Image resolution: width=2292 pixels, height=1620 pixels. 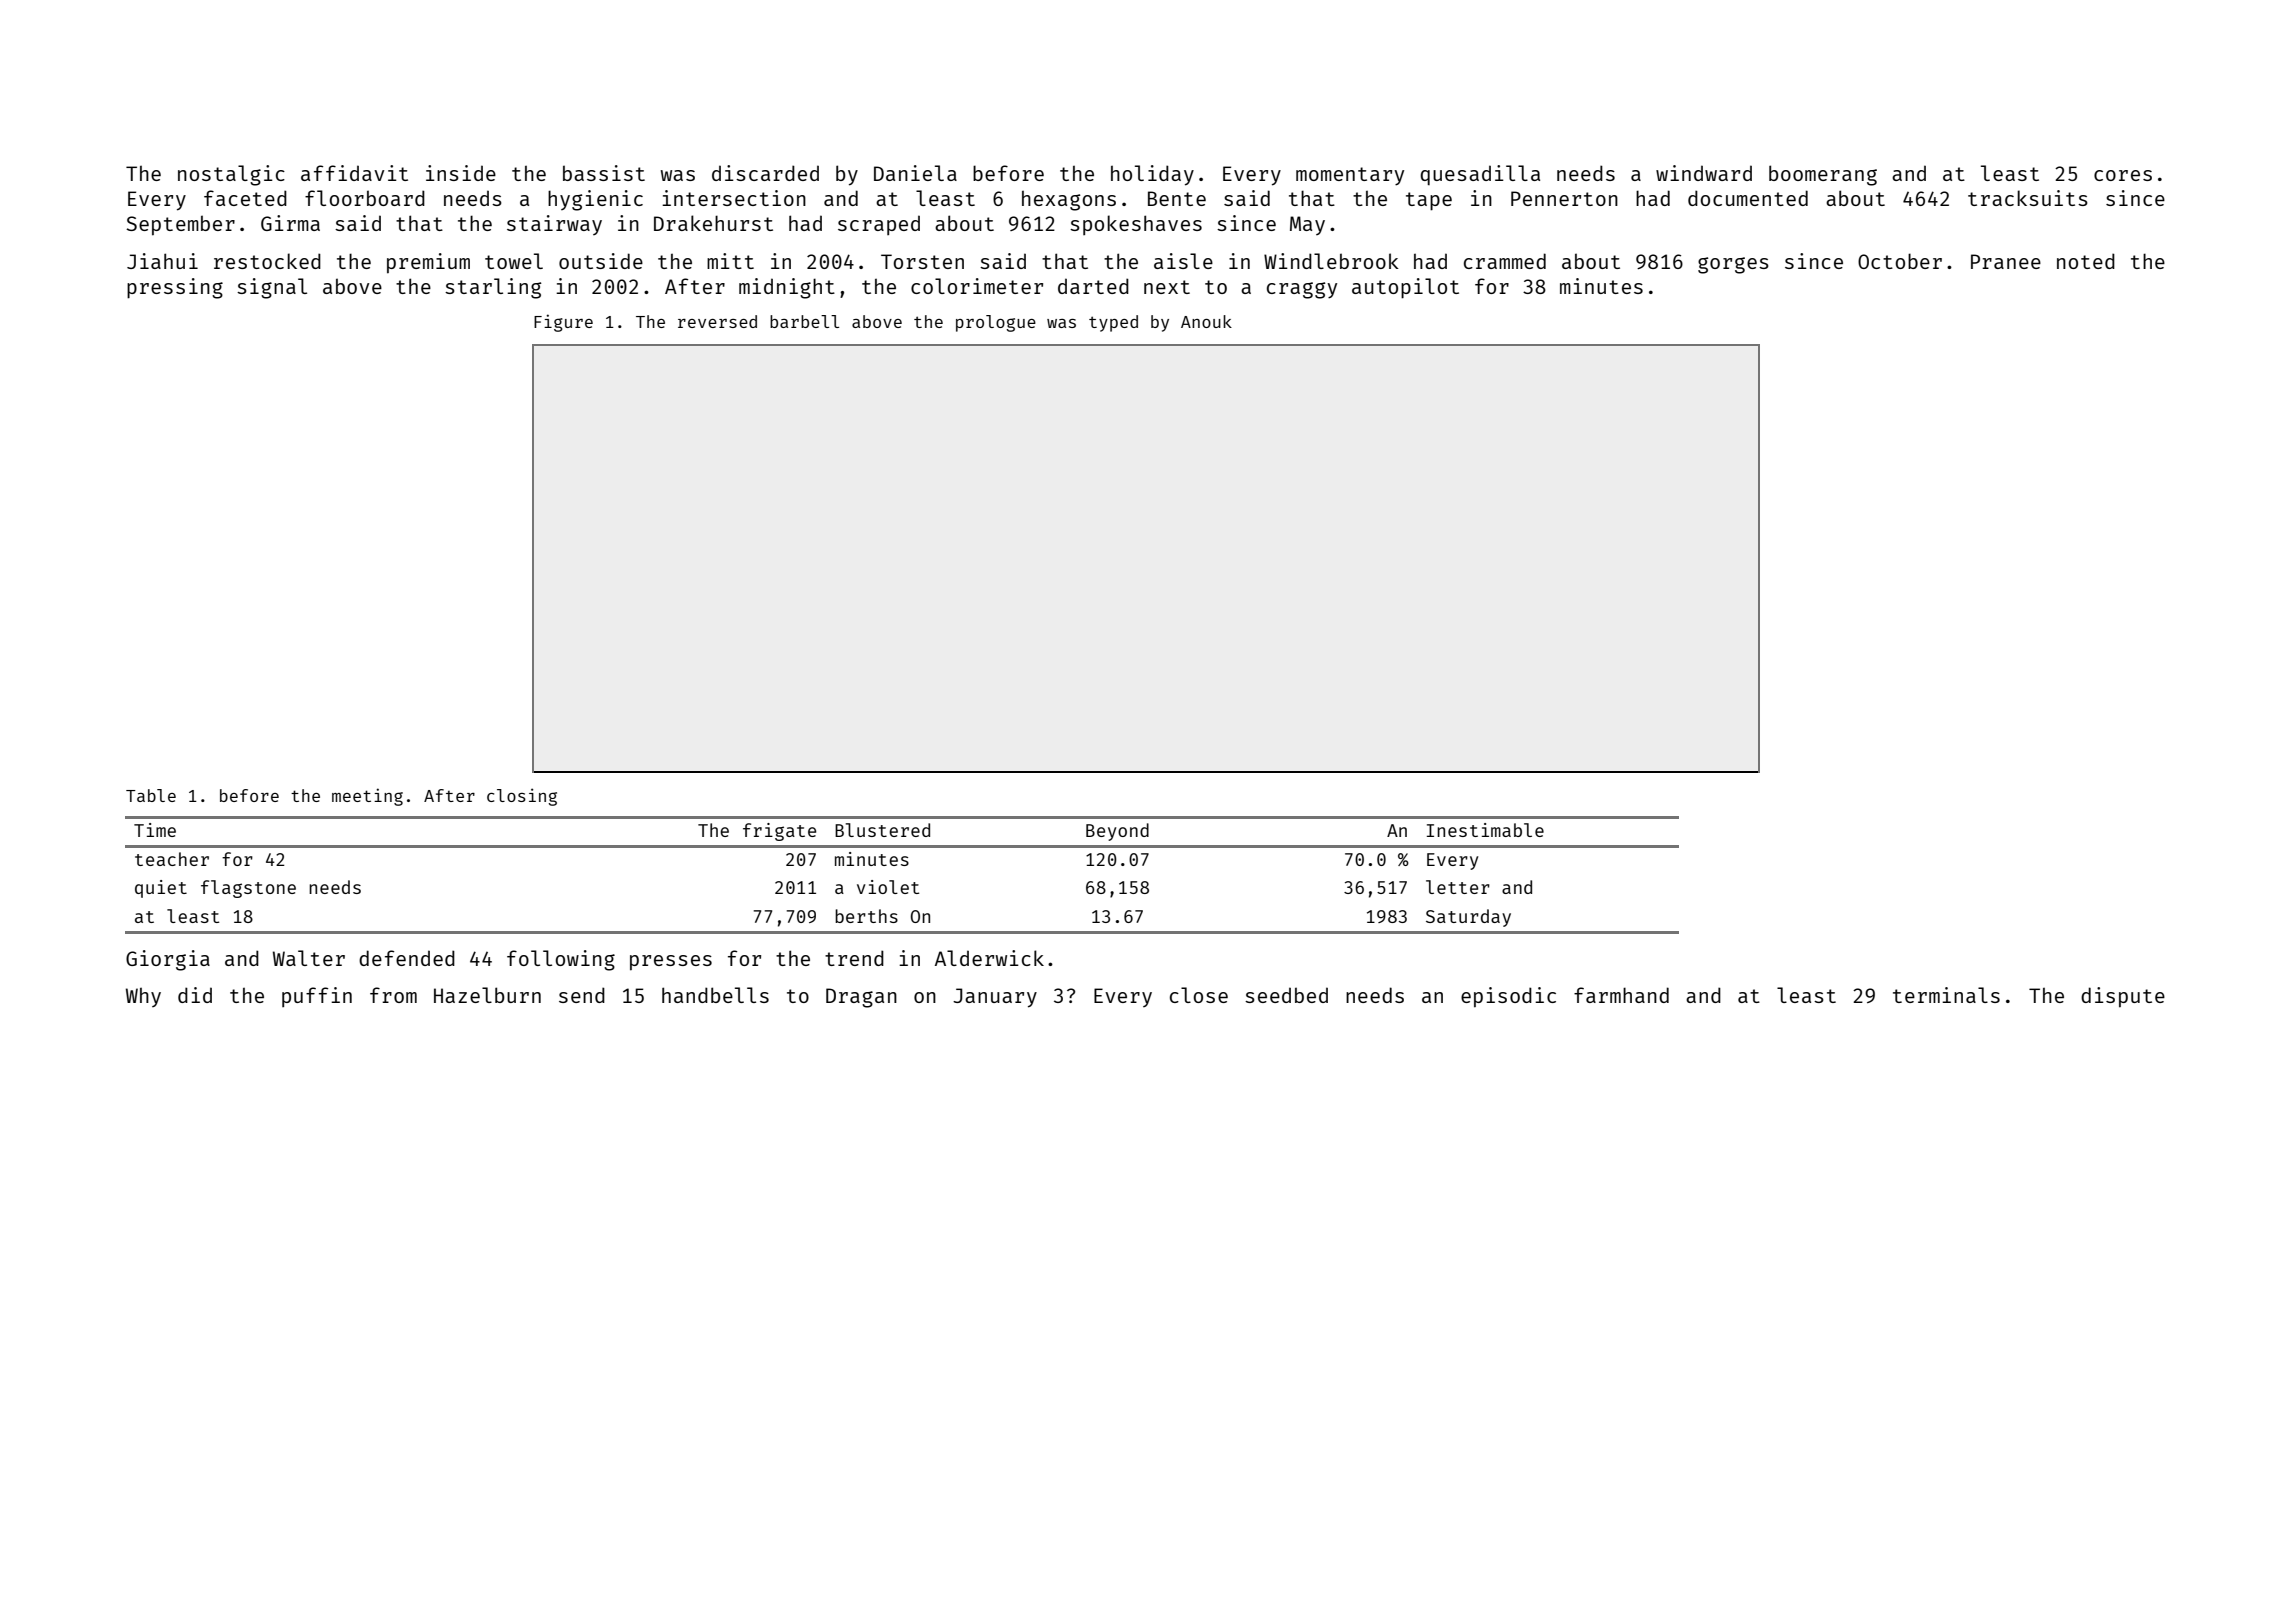 I want to click on floorboard, so click(x=365, y=198).
